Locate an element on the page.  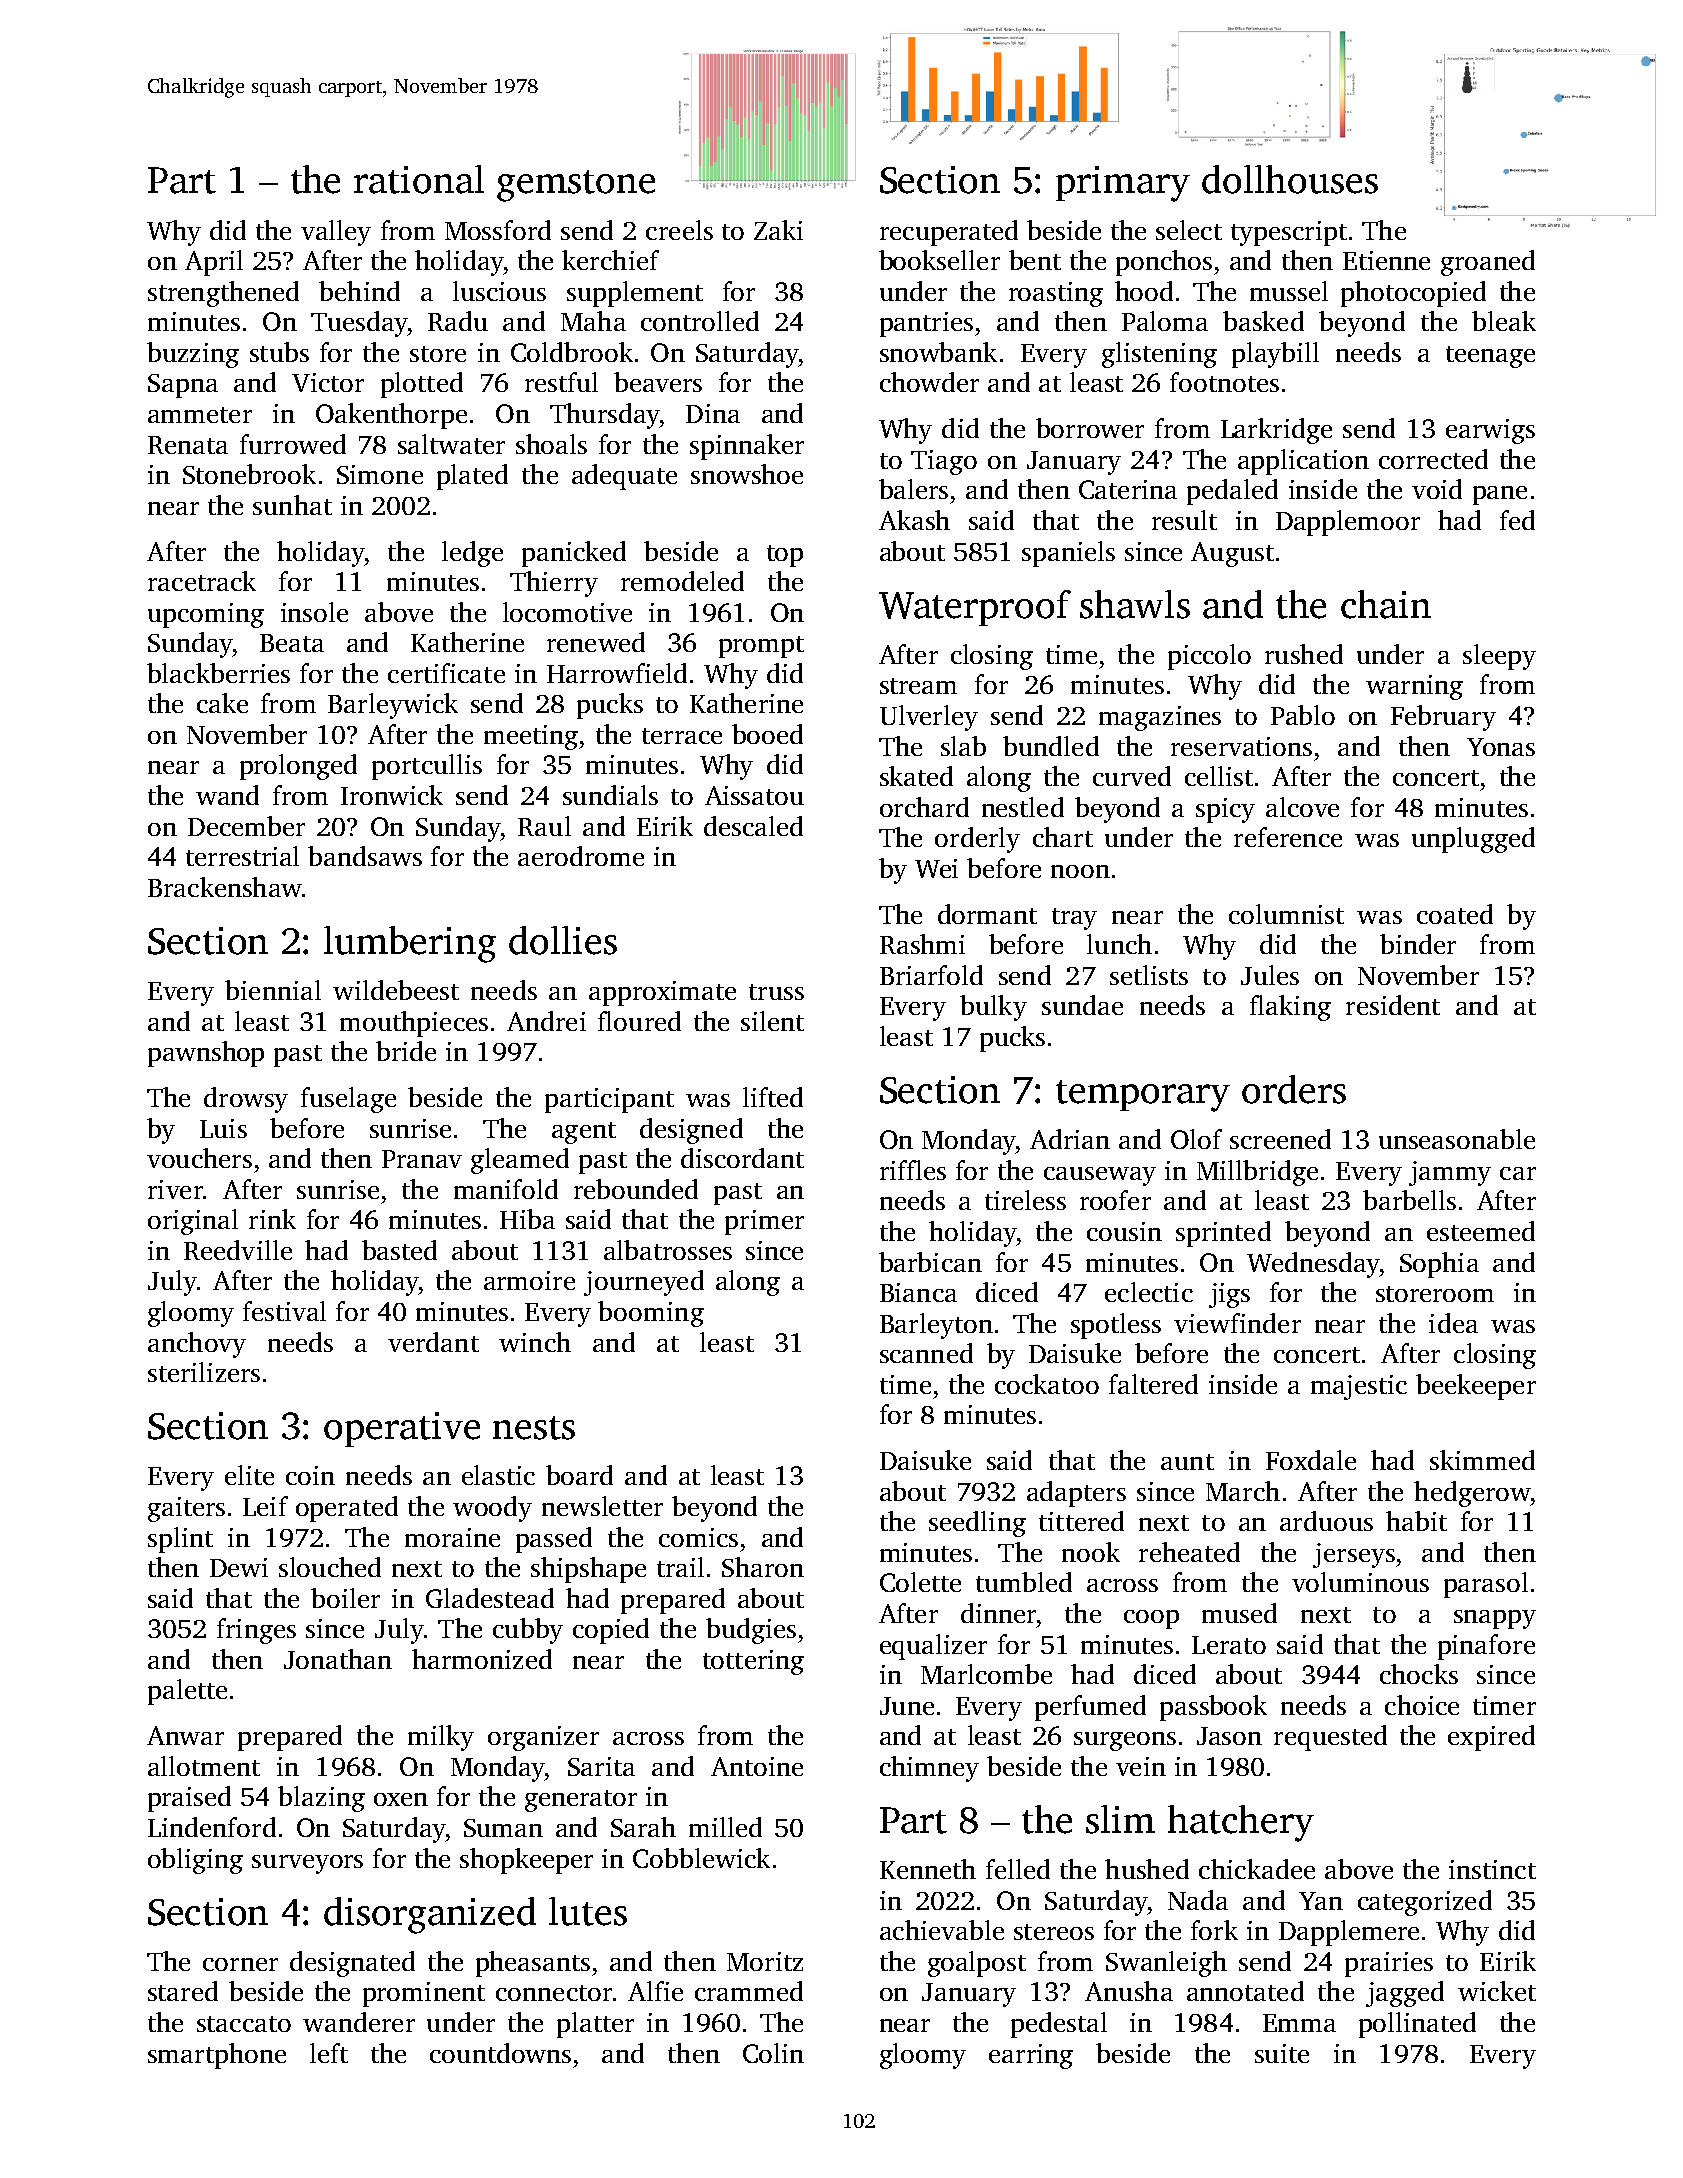
palette is located at coordinates (187, 1692).
